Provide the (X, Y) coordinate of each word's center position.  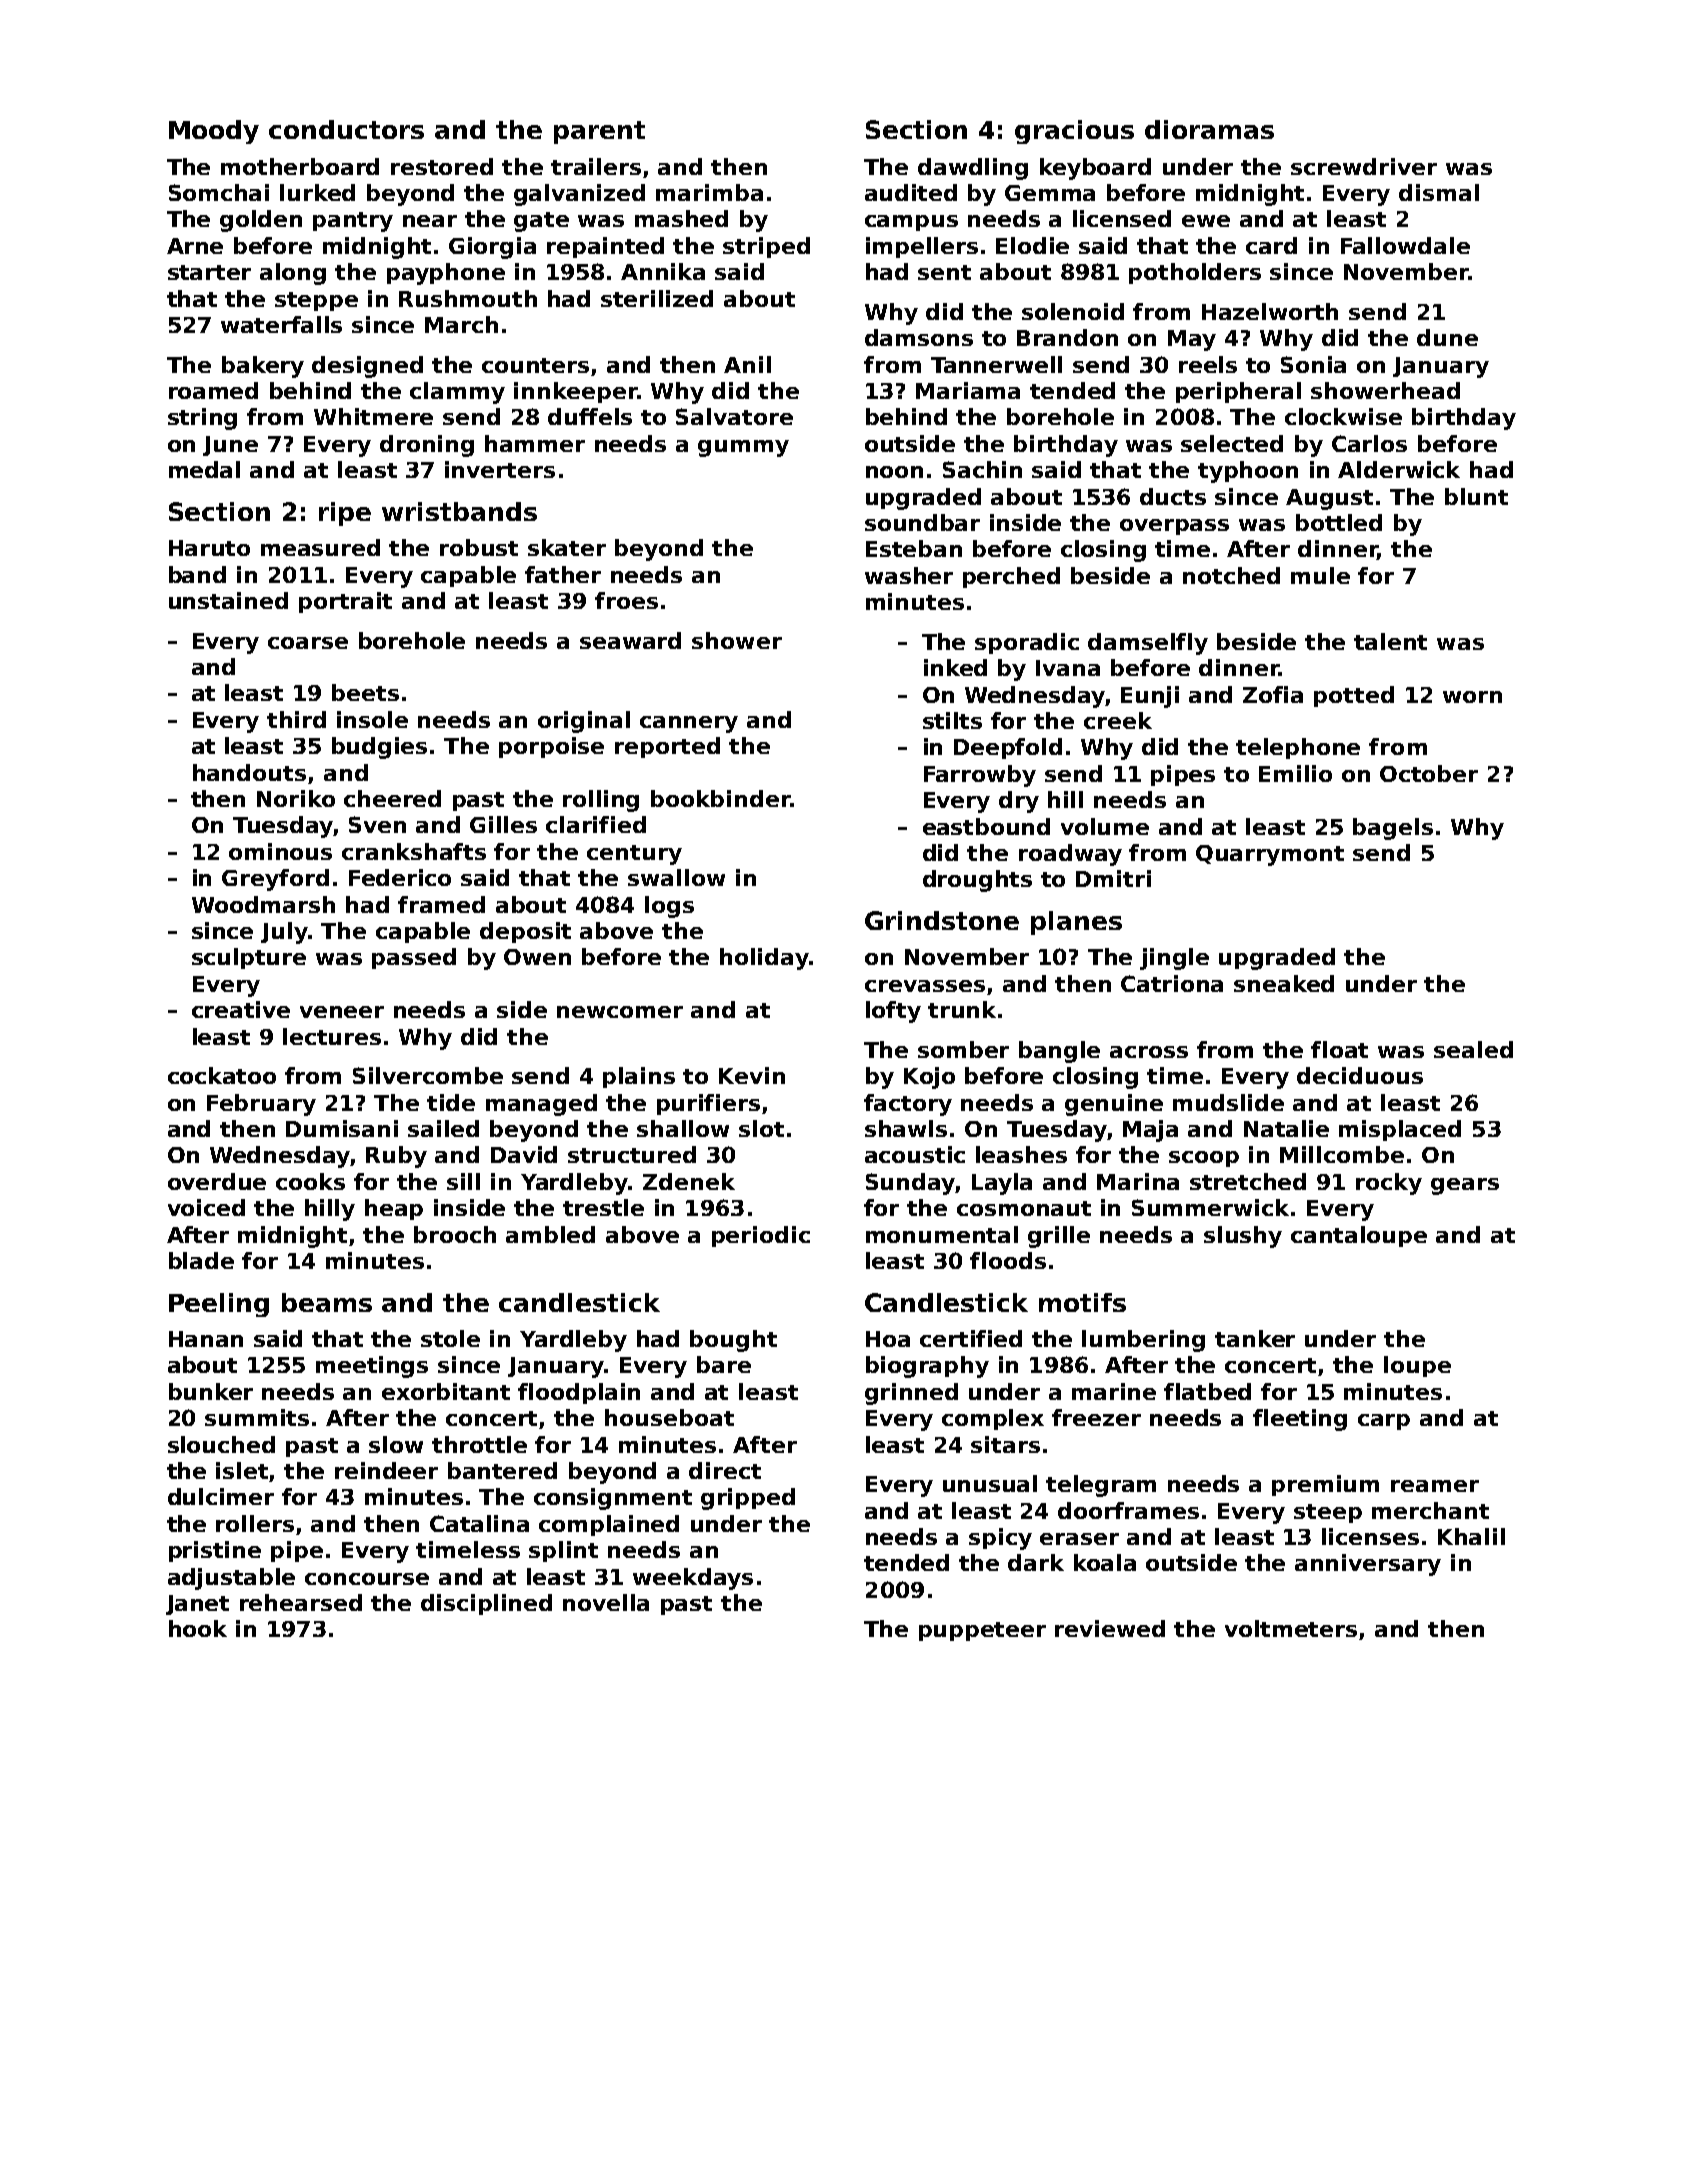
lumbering (1143, 1341)
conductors (346, 129)
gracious (1074, 132)
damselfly (1148, 644)
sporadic (1027, 643)
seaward (630, 640)
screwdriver (1364, 166)
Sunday (910, 1184)
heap (394, 1209)
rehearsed (301, 1602)
